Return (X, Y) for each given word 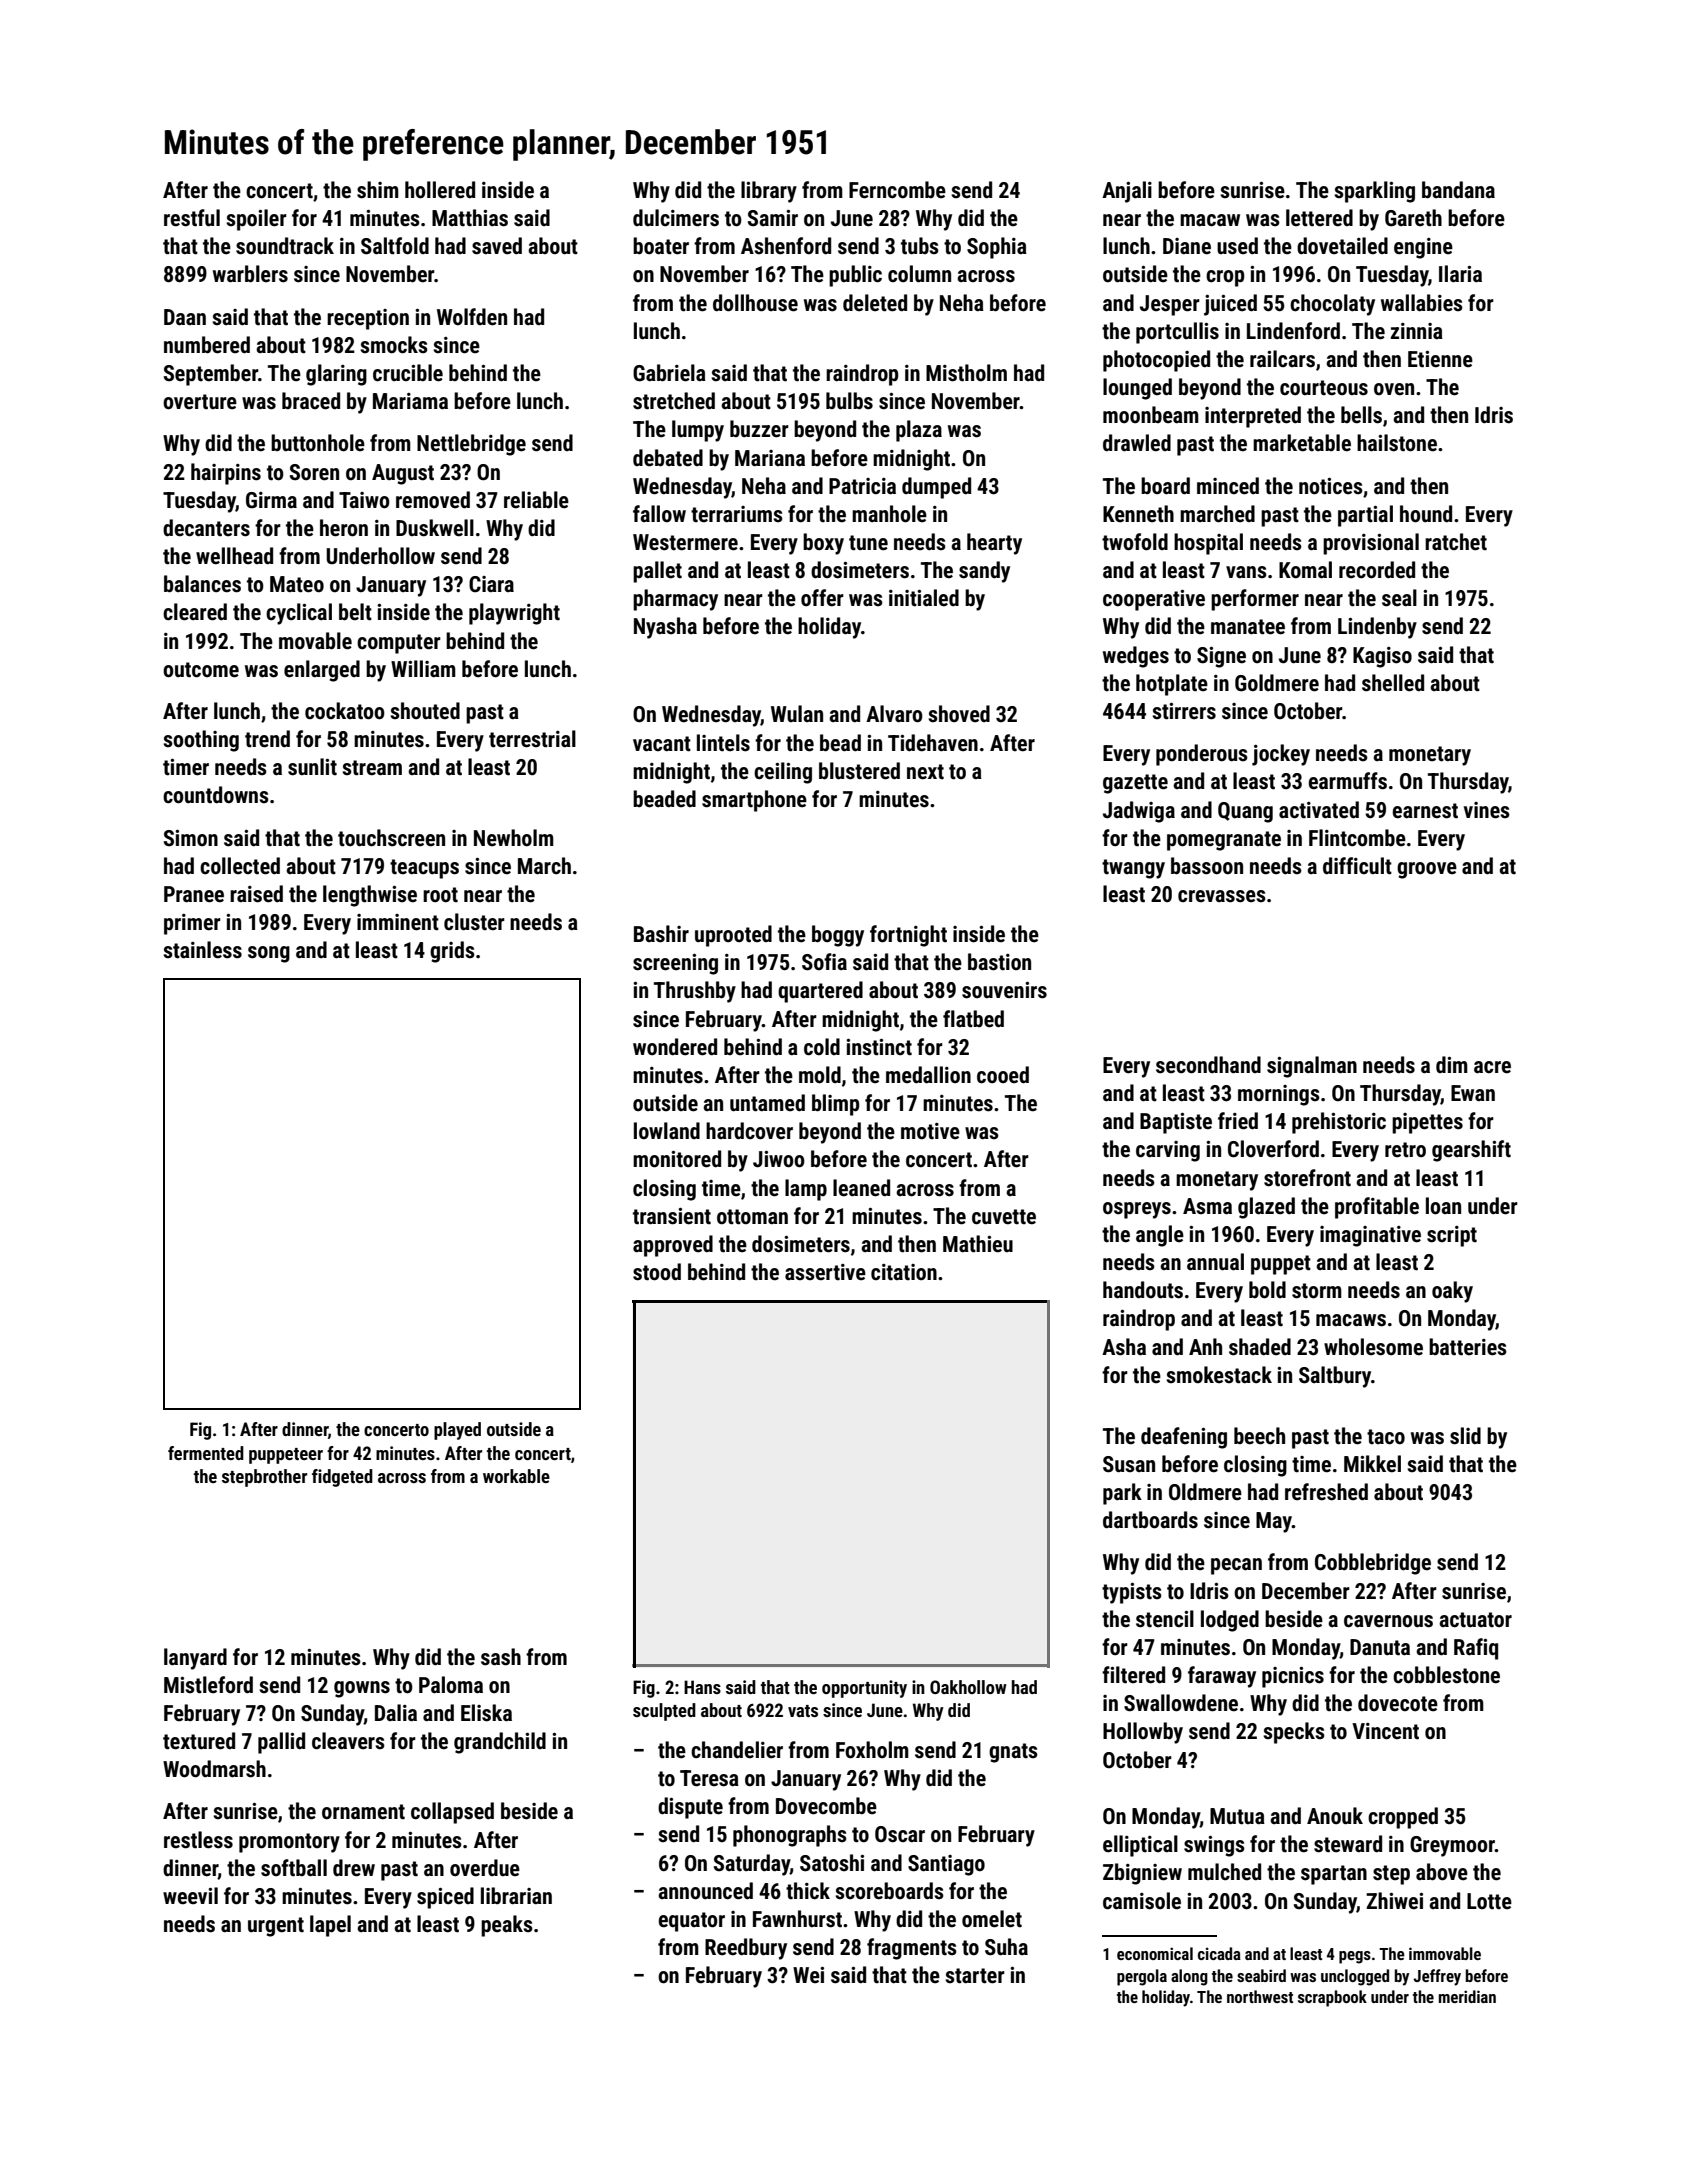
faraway (1222, 1677)
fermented (206, 1453)
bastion (999, 962)
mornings (1279, 1095)
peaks (507, 1926)
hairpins (226, 474)
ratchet (1456, 542)
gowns (362, 1689)
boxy (823, 544)
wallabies (1422, 303)
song (269, 954)
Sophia (997, 248)
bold (1267, 1290)
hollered (440, 190)
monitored (677, 1159)
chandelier (737, 1750)
